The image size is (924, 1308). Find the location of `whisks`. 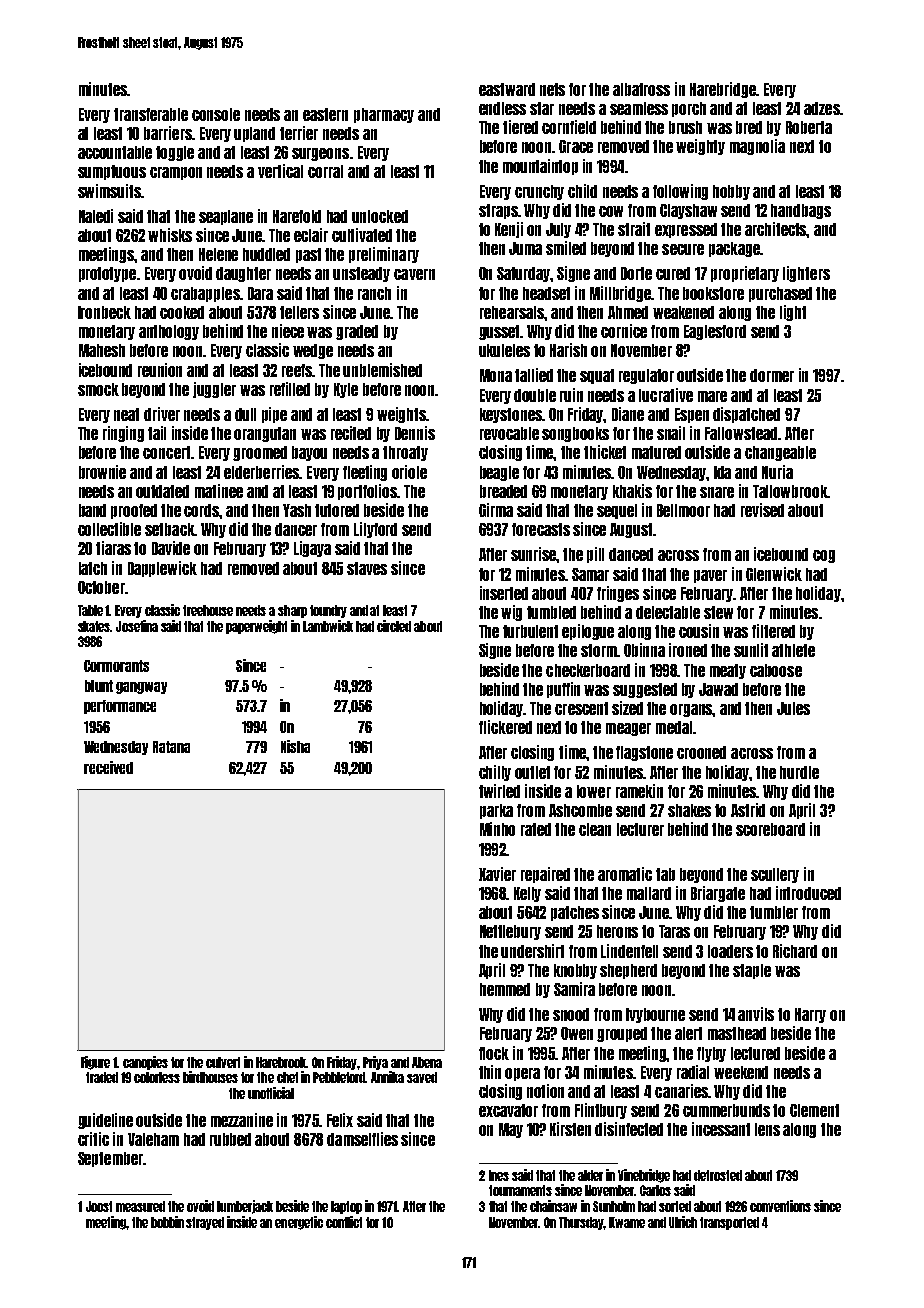

whisks is located at coordinates (170, 235).
